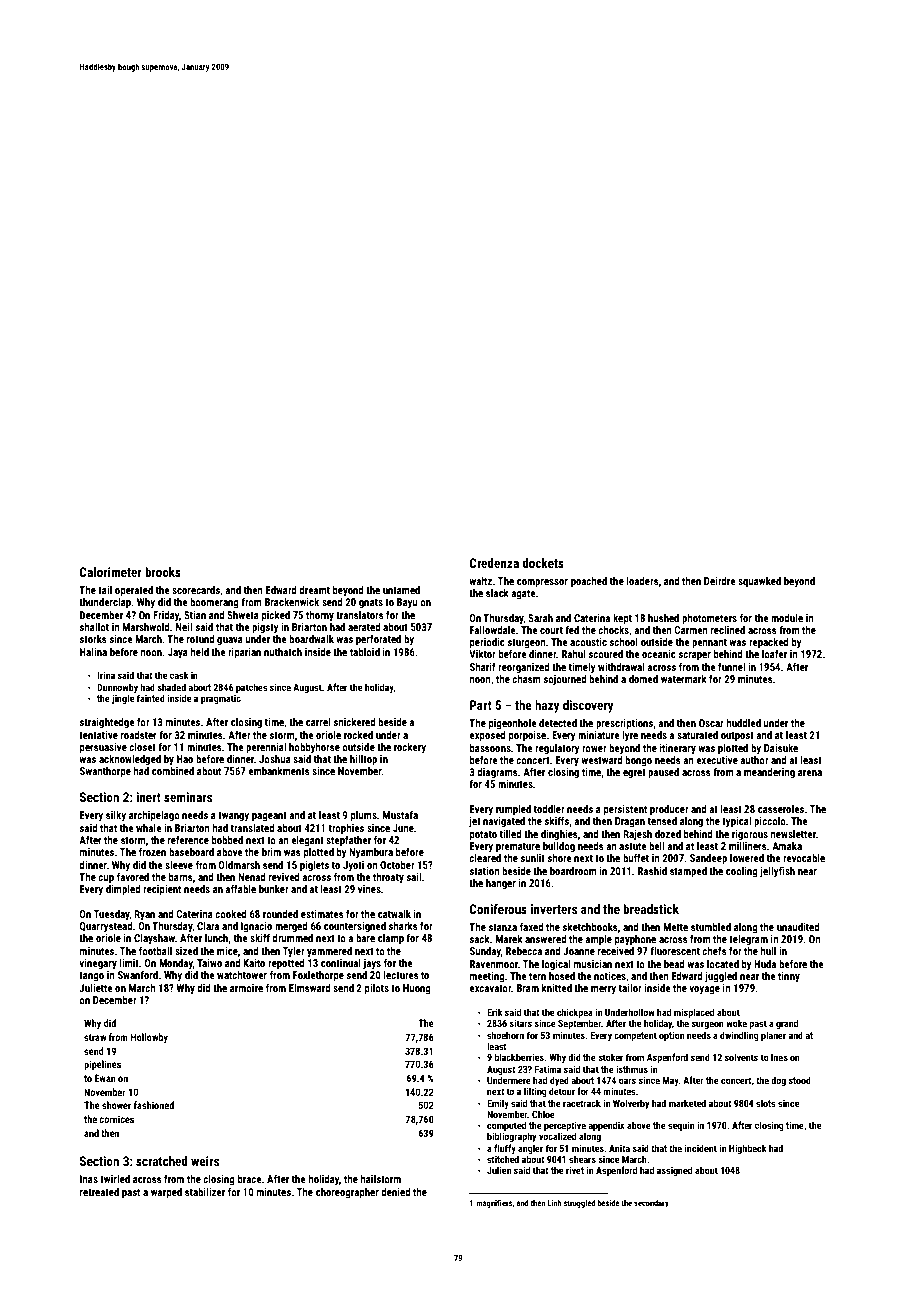 This image has width=908, height=1316. What do you see at coordinates (485, 952) in the image?
I see `Sunday` at bounding box center [485, 952].
